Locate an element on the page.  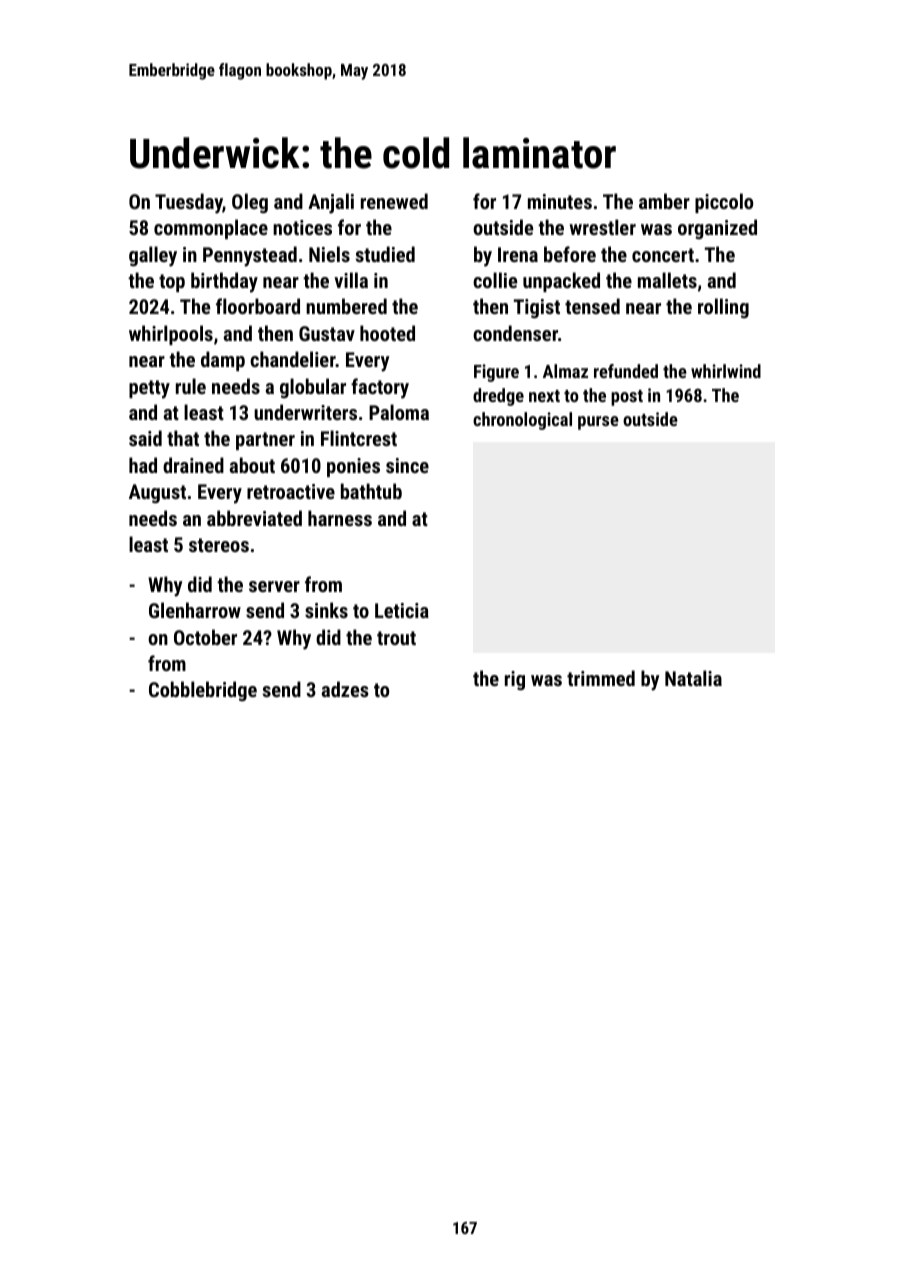
harness is located at coordinates (340, 518).
